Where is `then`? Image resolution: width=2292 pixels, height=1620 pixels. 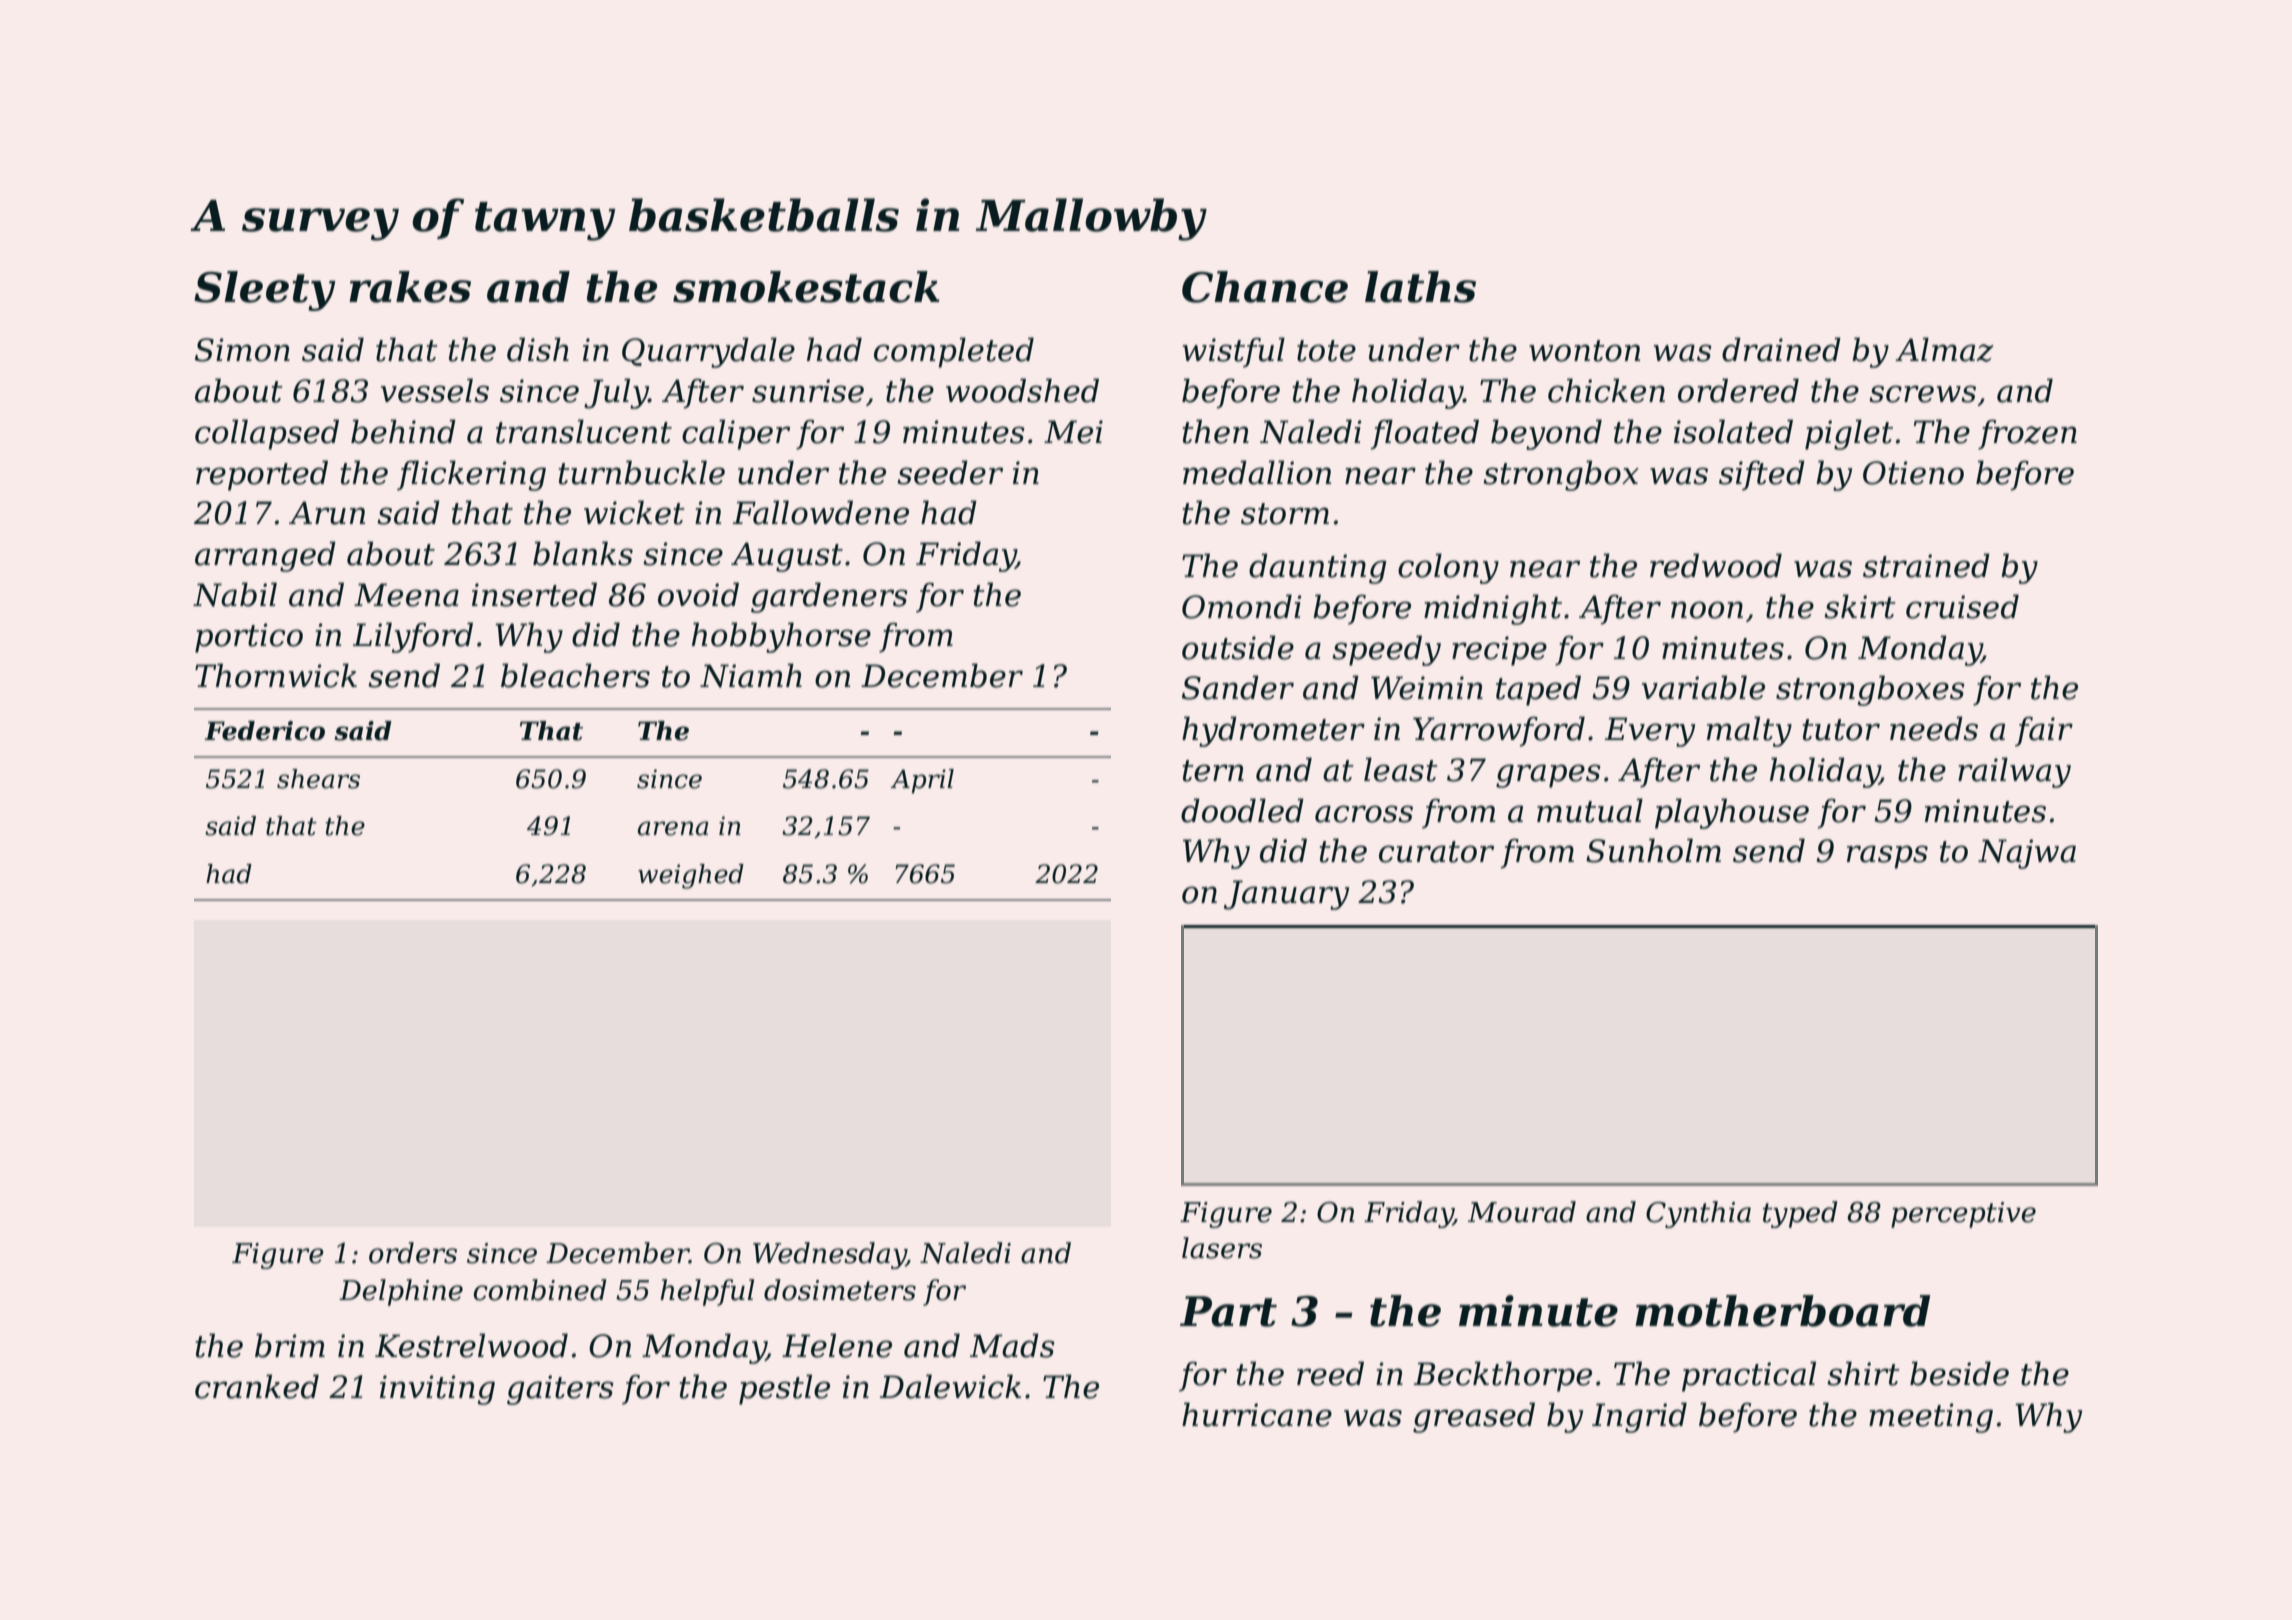
then is located at coordinates (1216, 431).
